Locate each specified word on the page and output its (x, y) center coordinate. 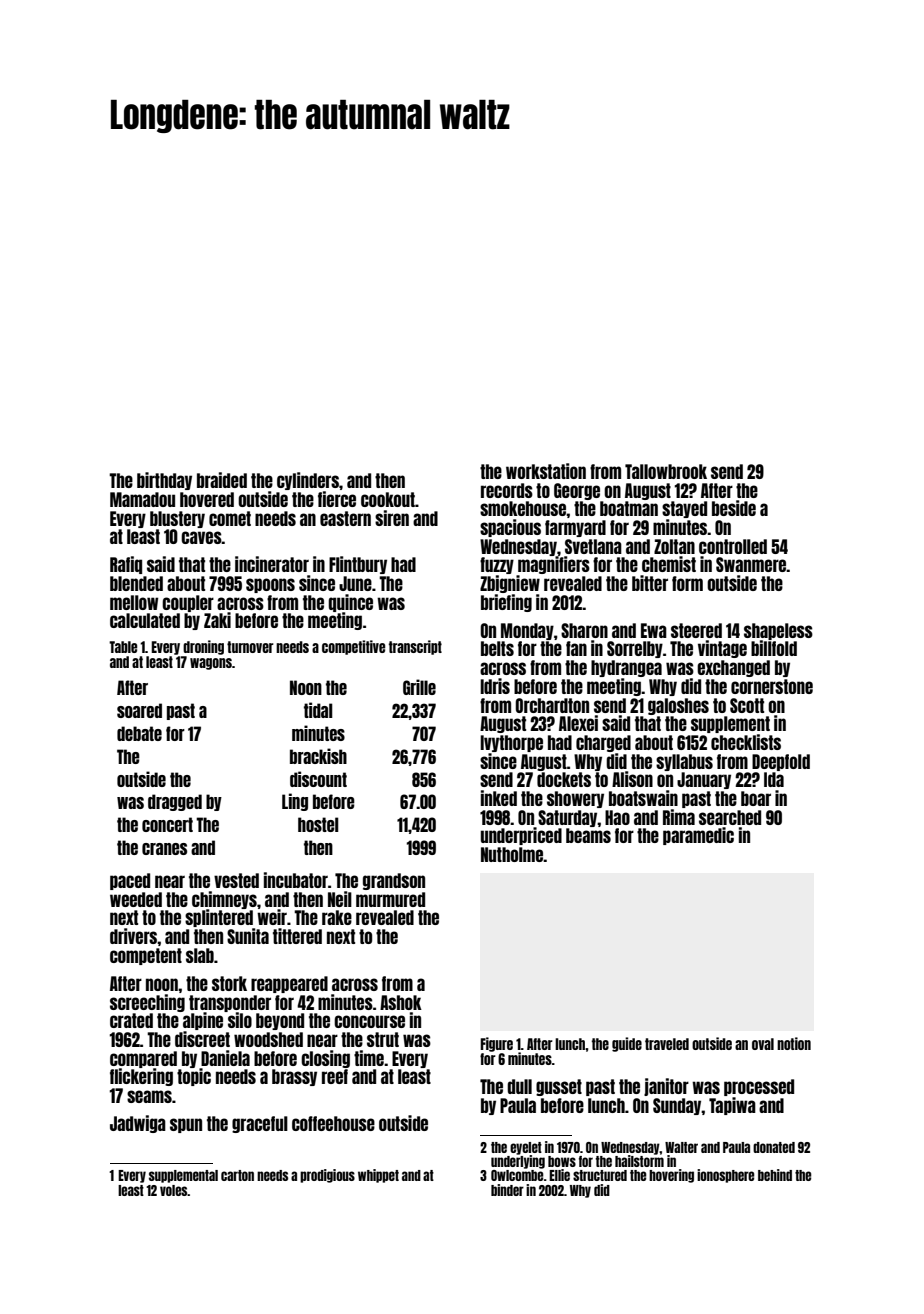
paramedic (698, 836)
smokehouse (523, 508)
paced (130, 881)
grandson (394, 881)
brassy (294, 1077)
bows (562, 1161)
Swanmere (751, 564)
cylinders (308, 481)
